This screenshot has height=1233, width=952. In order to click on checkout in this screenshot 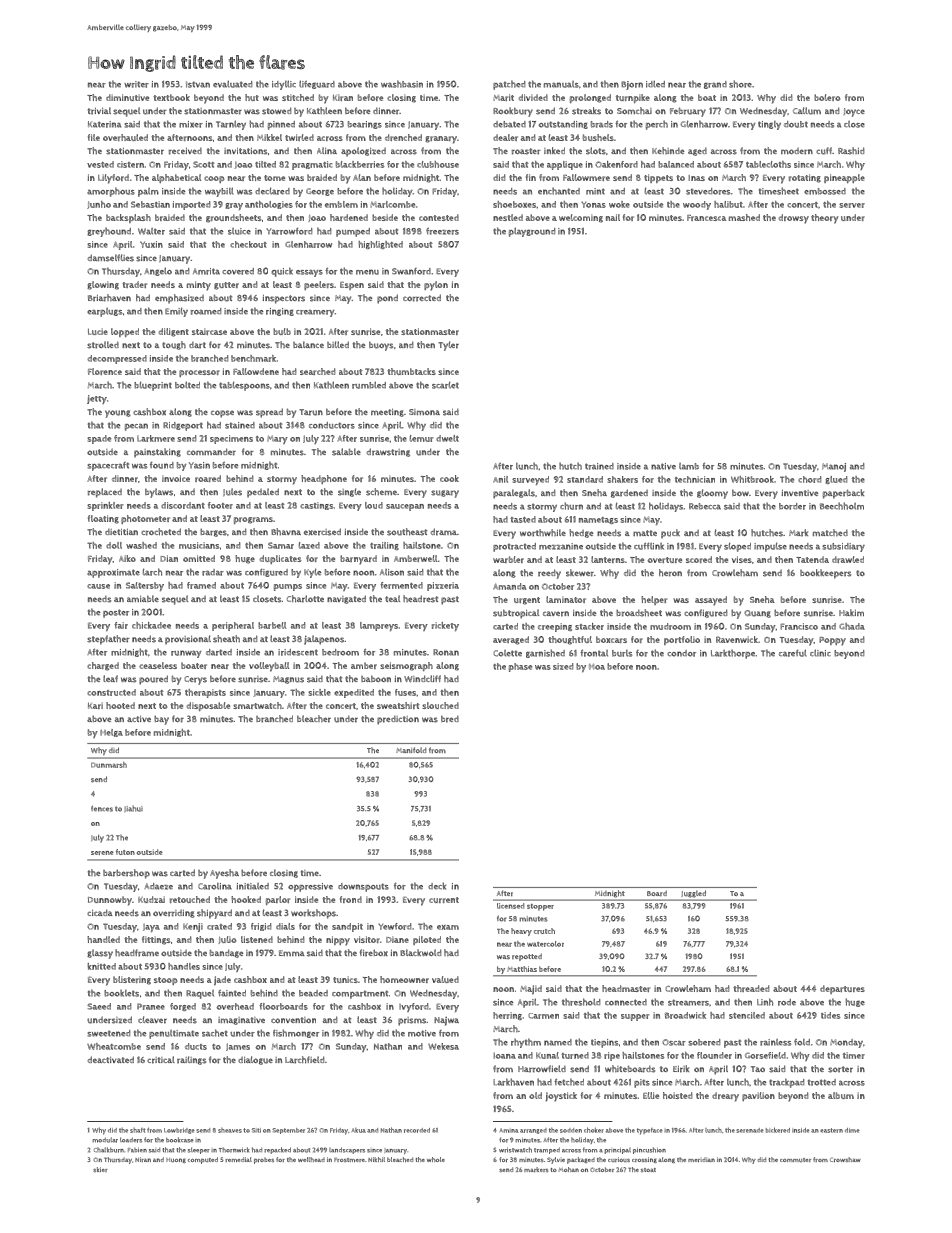, I will do `click(248, 244)`.
